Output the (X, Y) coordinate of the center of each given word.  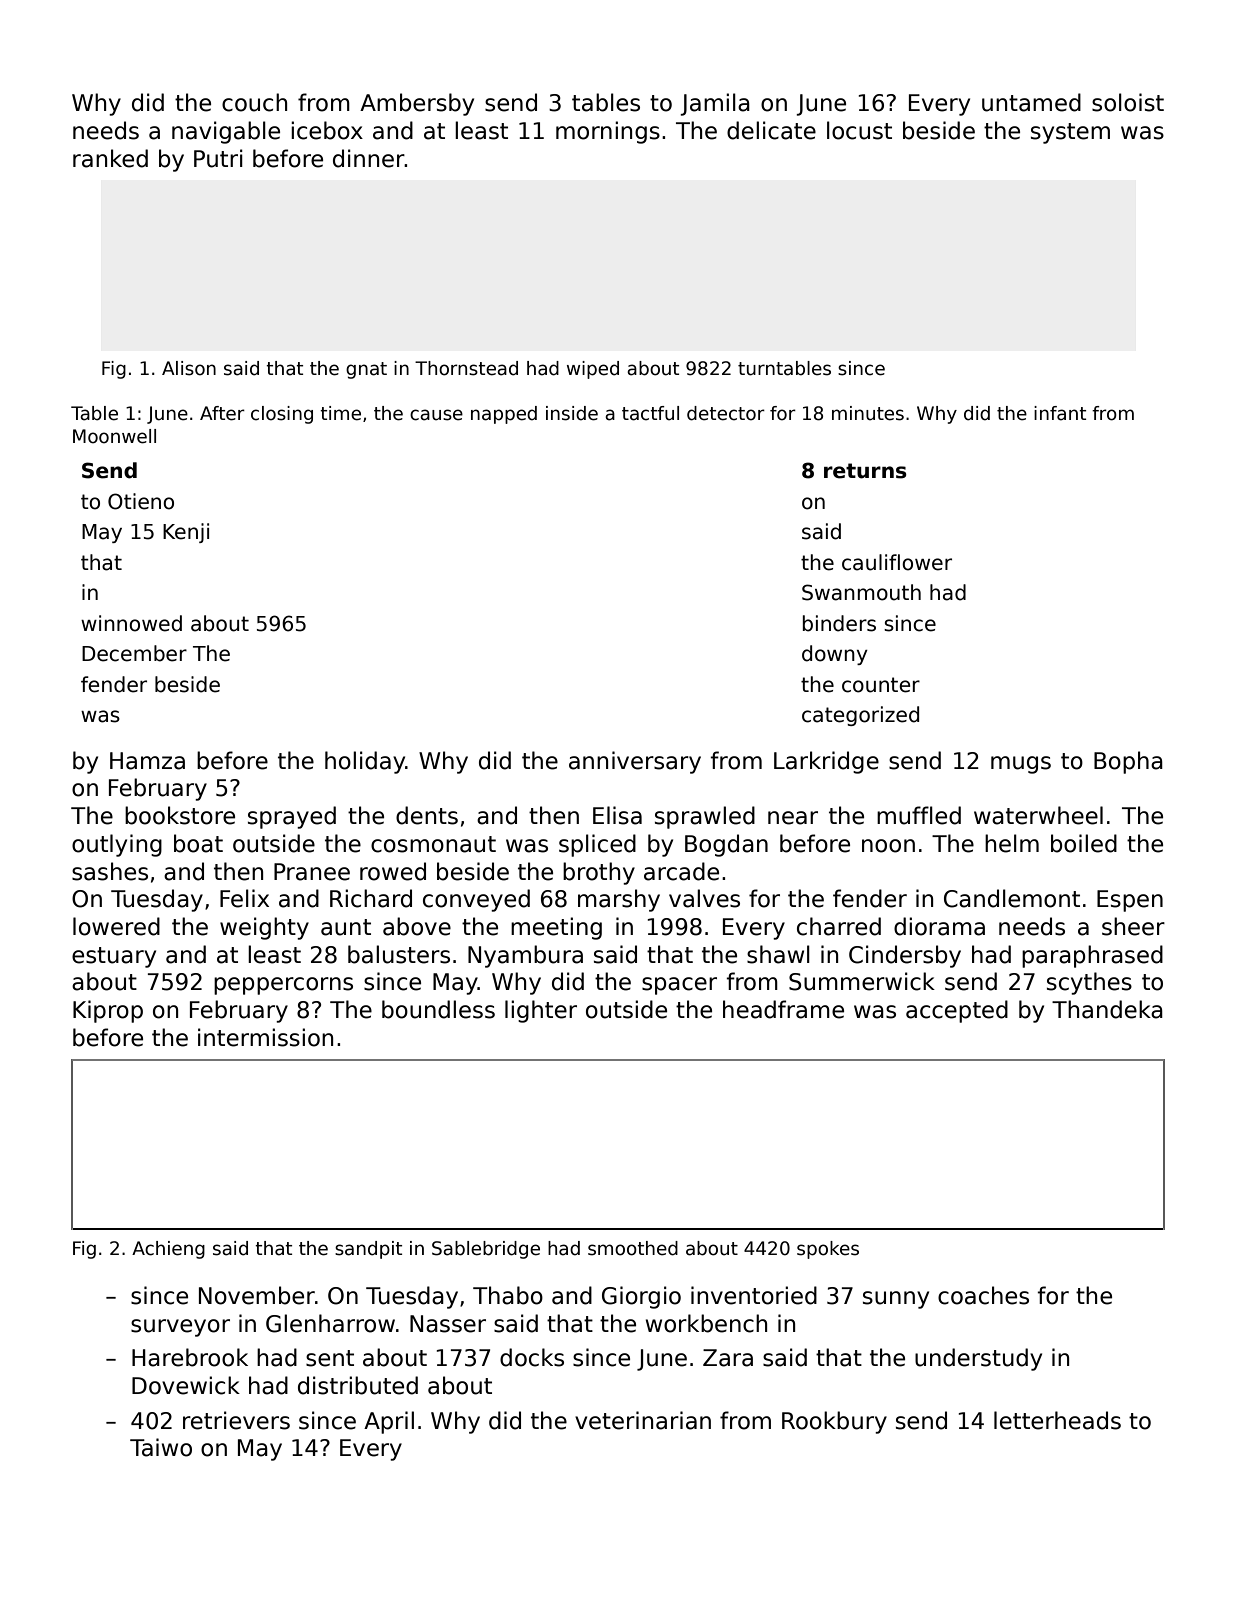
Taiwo (161, 1447)
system (1070, 133)
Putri (218, 158)
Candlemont (1012, 898)
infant (1060, 413)
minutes (868, 413)
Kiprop (108, 1011)
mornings (608, 132)
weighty (264, 928)
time (340, 413)
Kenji (186, 533)
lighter (541, 1011)
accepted (957, 1011)
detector (726, 413)
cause (436, 415)
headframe (783, 1009)
